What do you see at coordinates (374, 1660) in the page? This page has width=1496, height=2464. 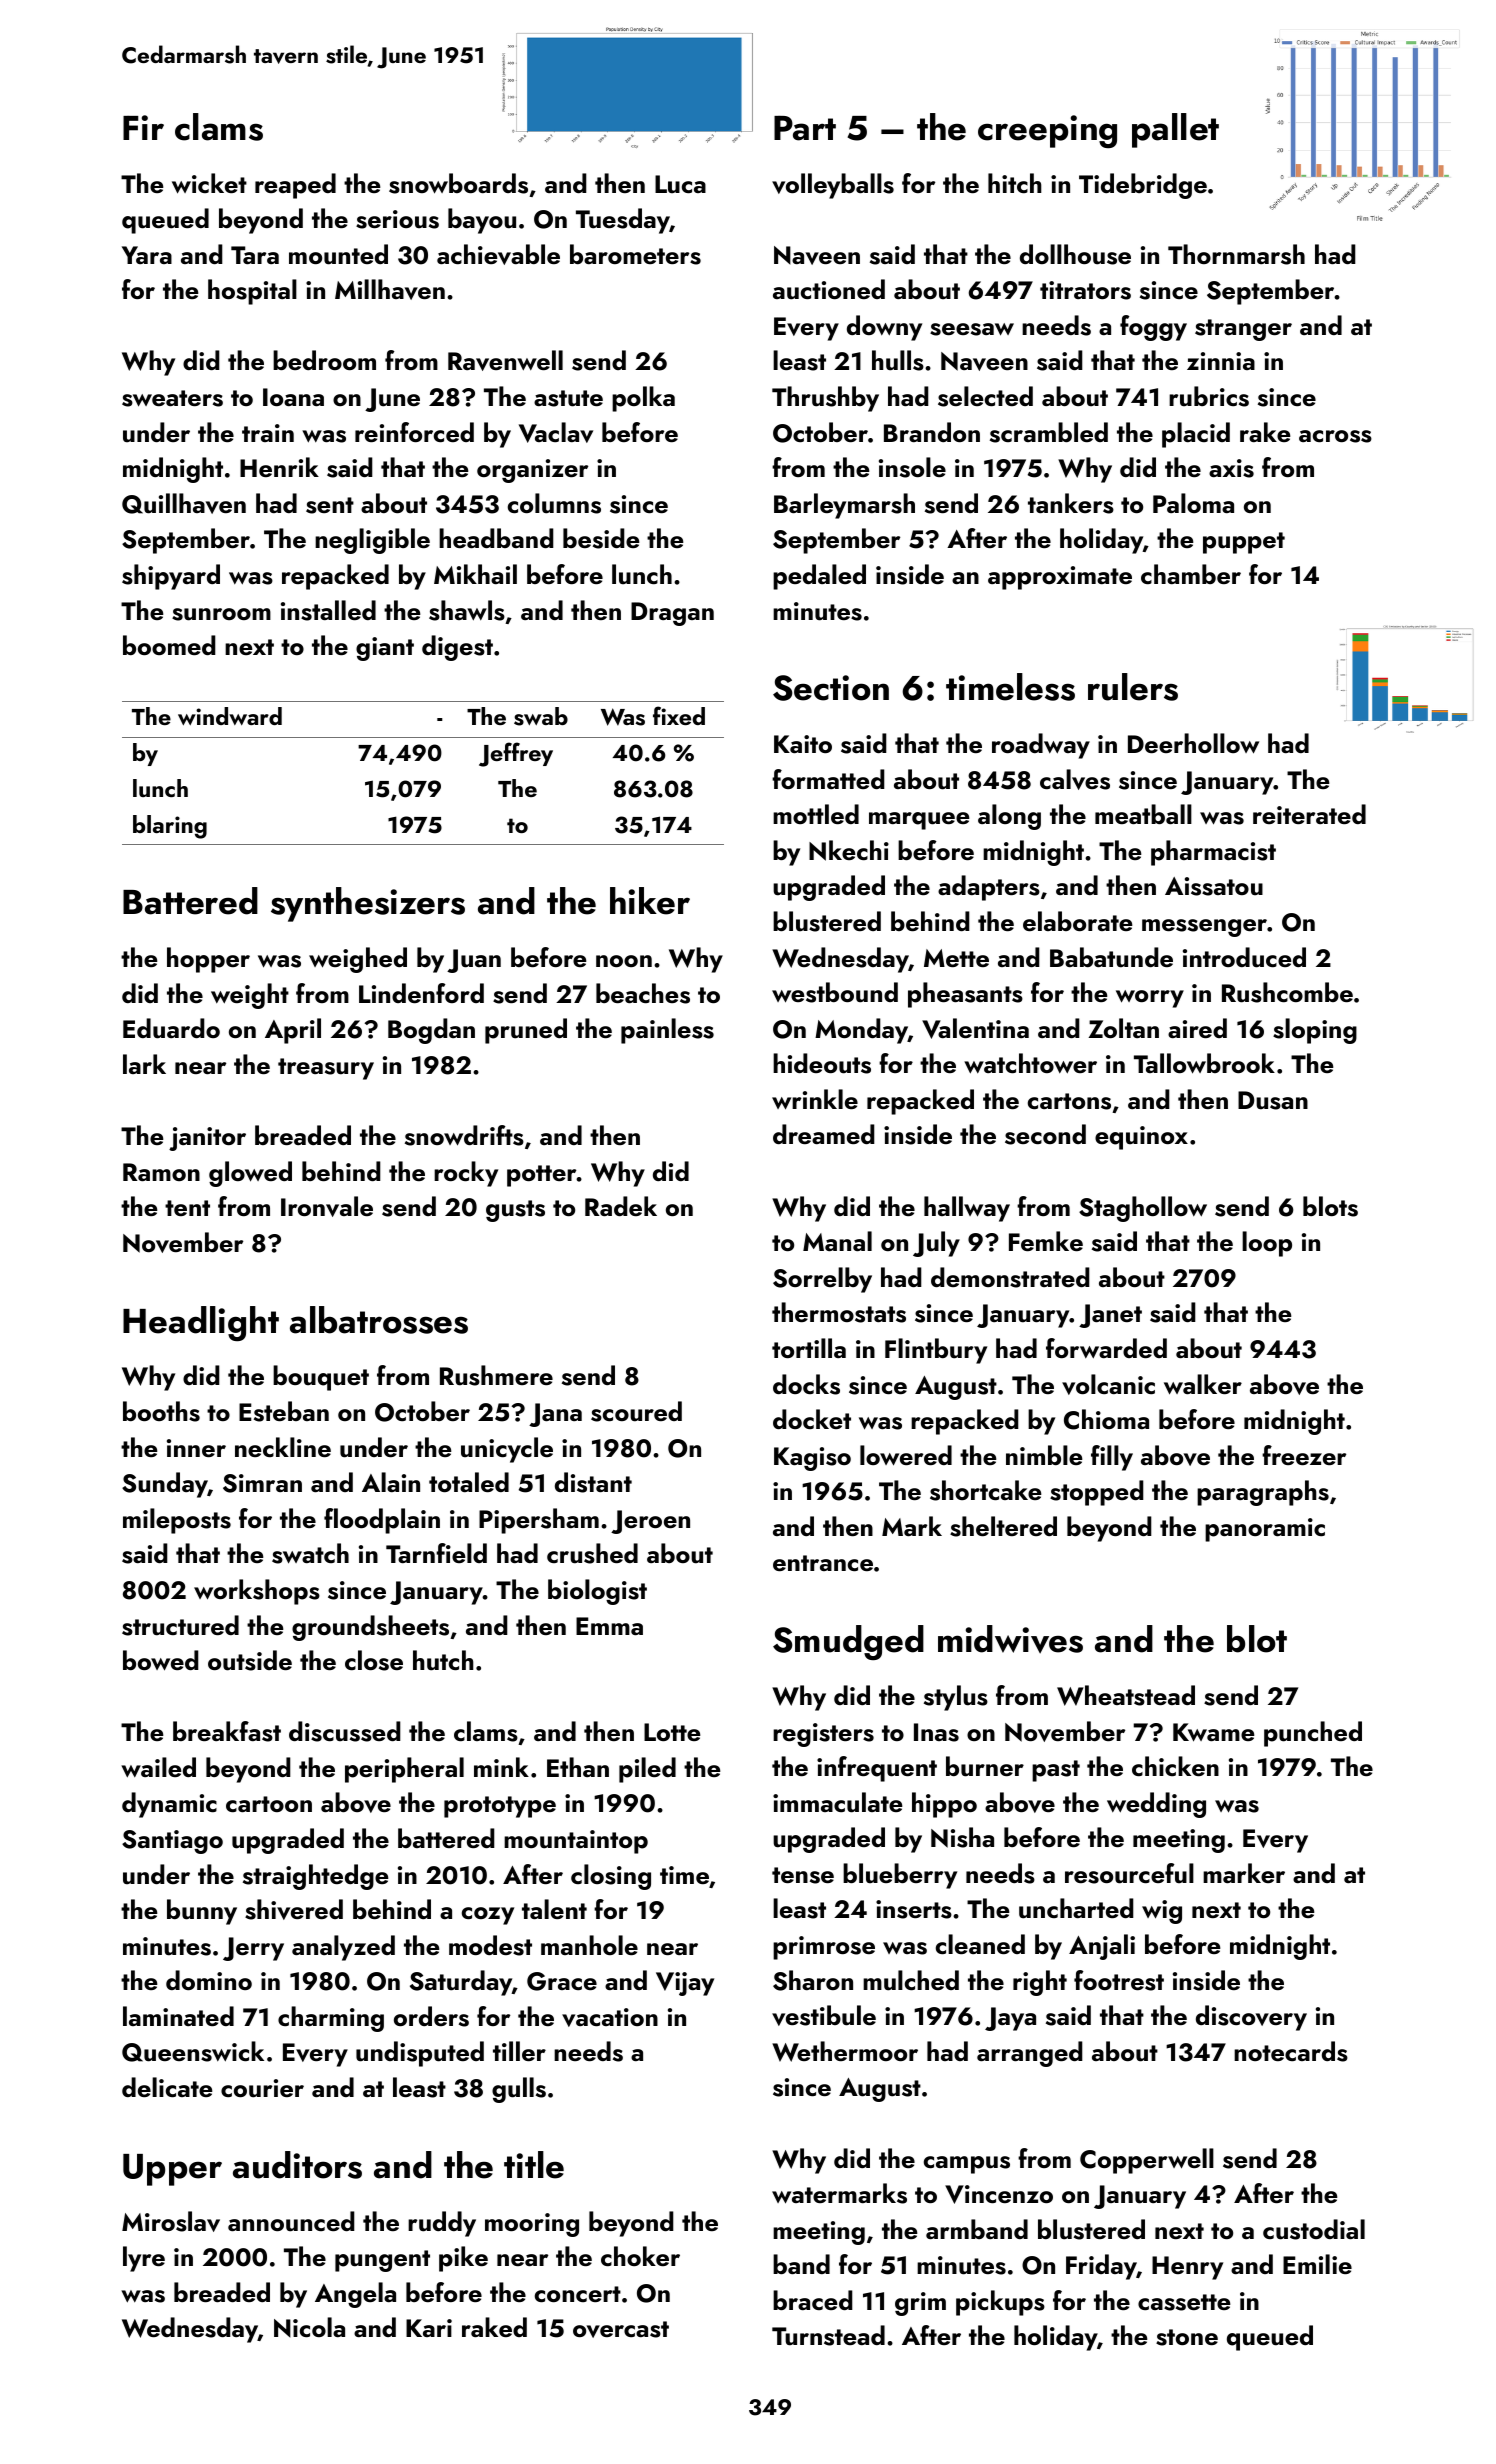 I see `close` at bounding box center [374, 1660].
